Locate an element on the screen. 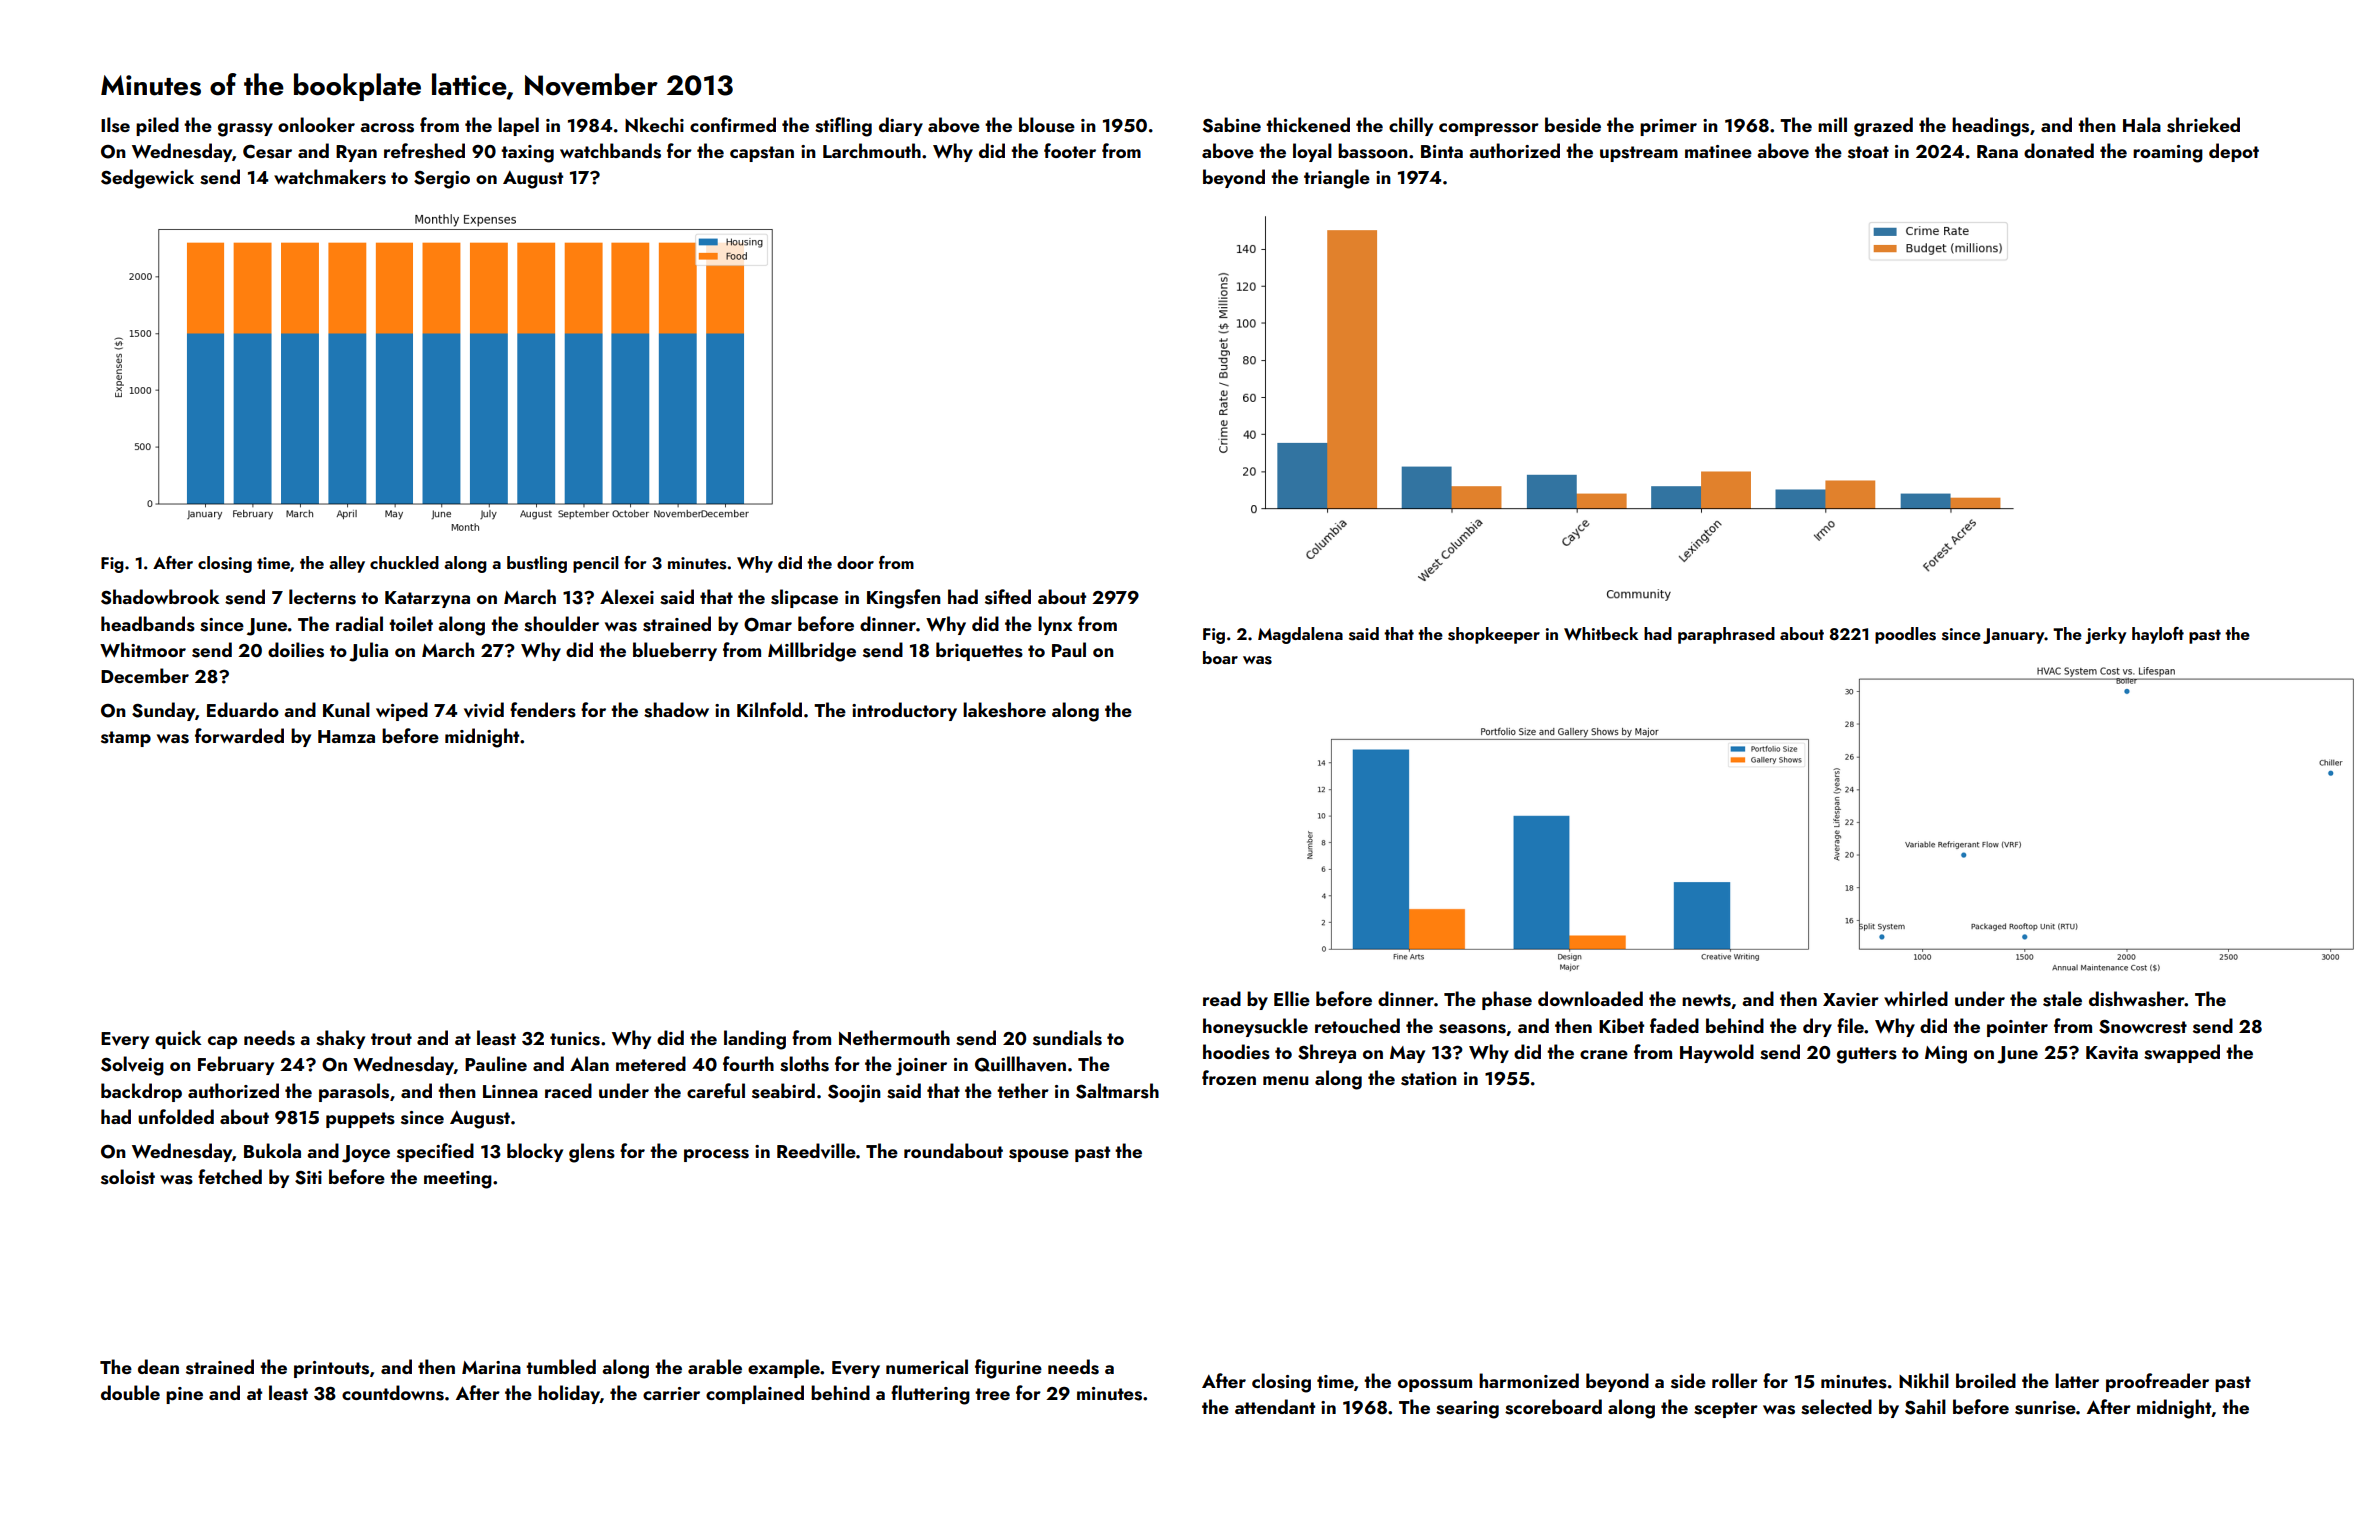 This screenshot has width=2380, height=1540. slipcase is located at coordinates (804, 598).
